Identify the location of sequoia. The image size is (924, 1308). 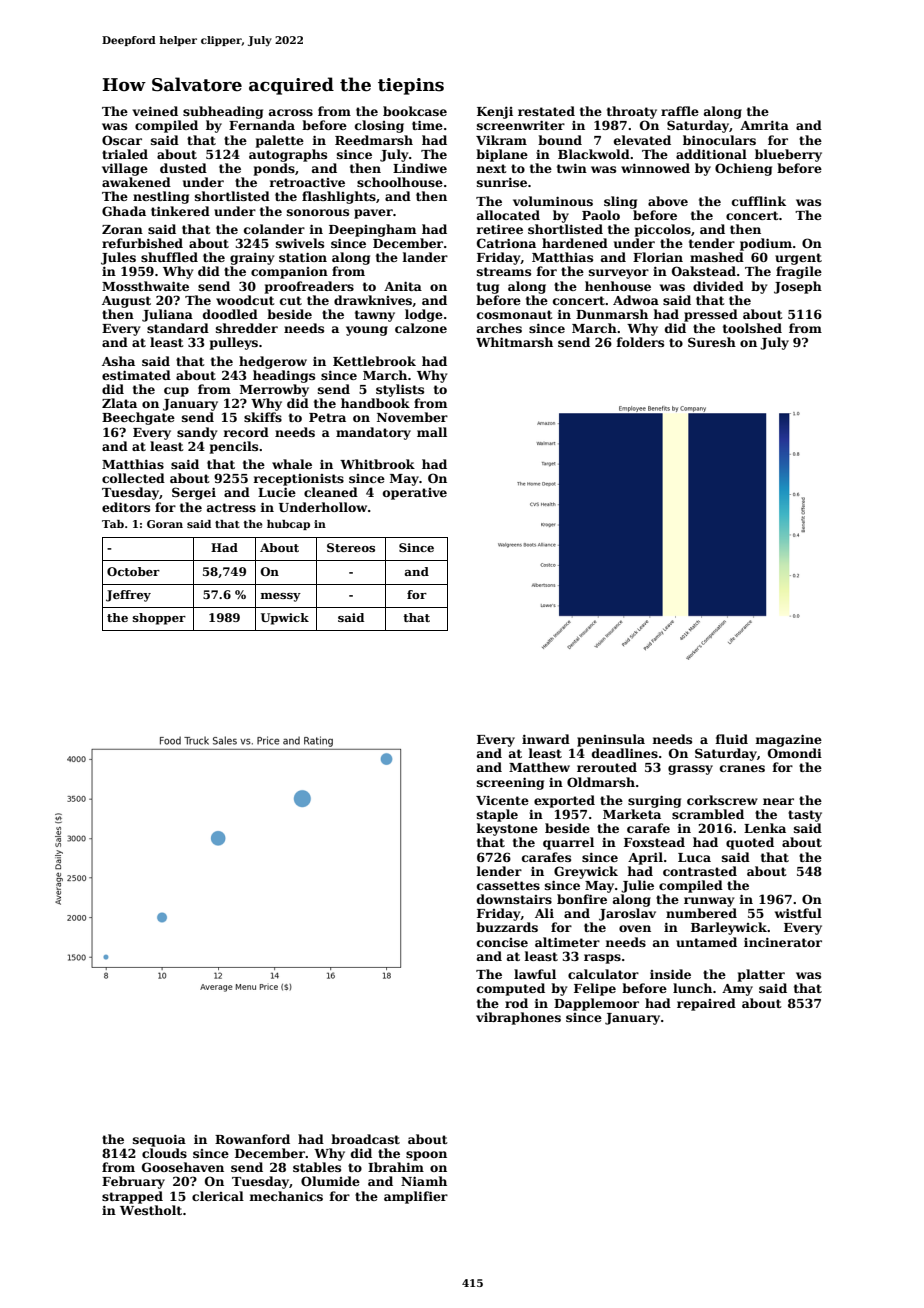
(159, 1140).
